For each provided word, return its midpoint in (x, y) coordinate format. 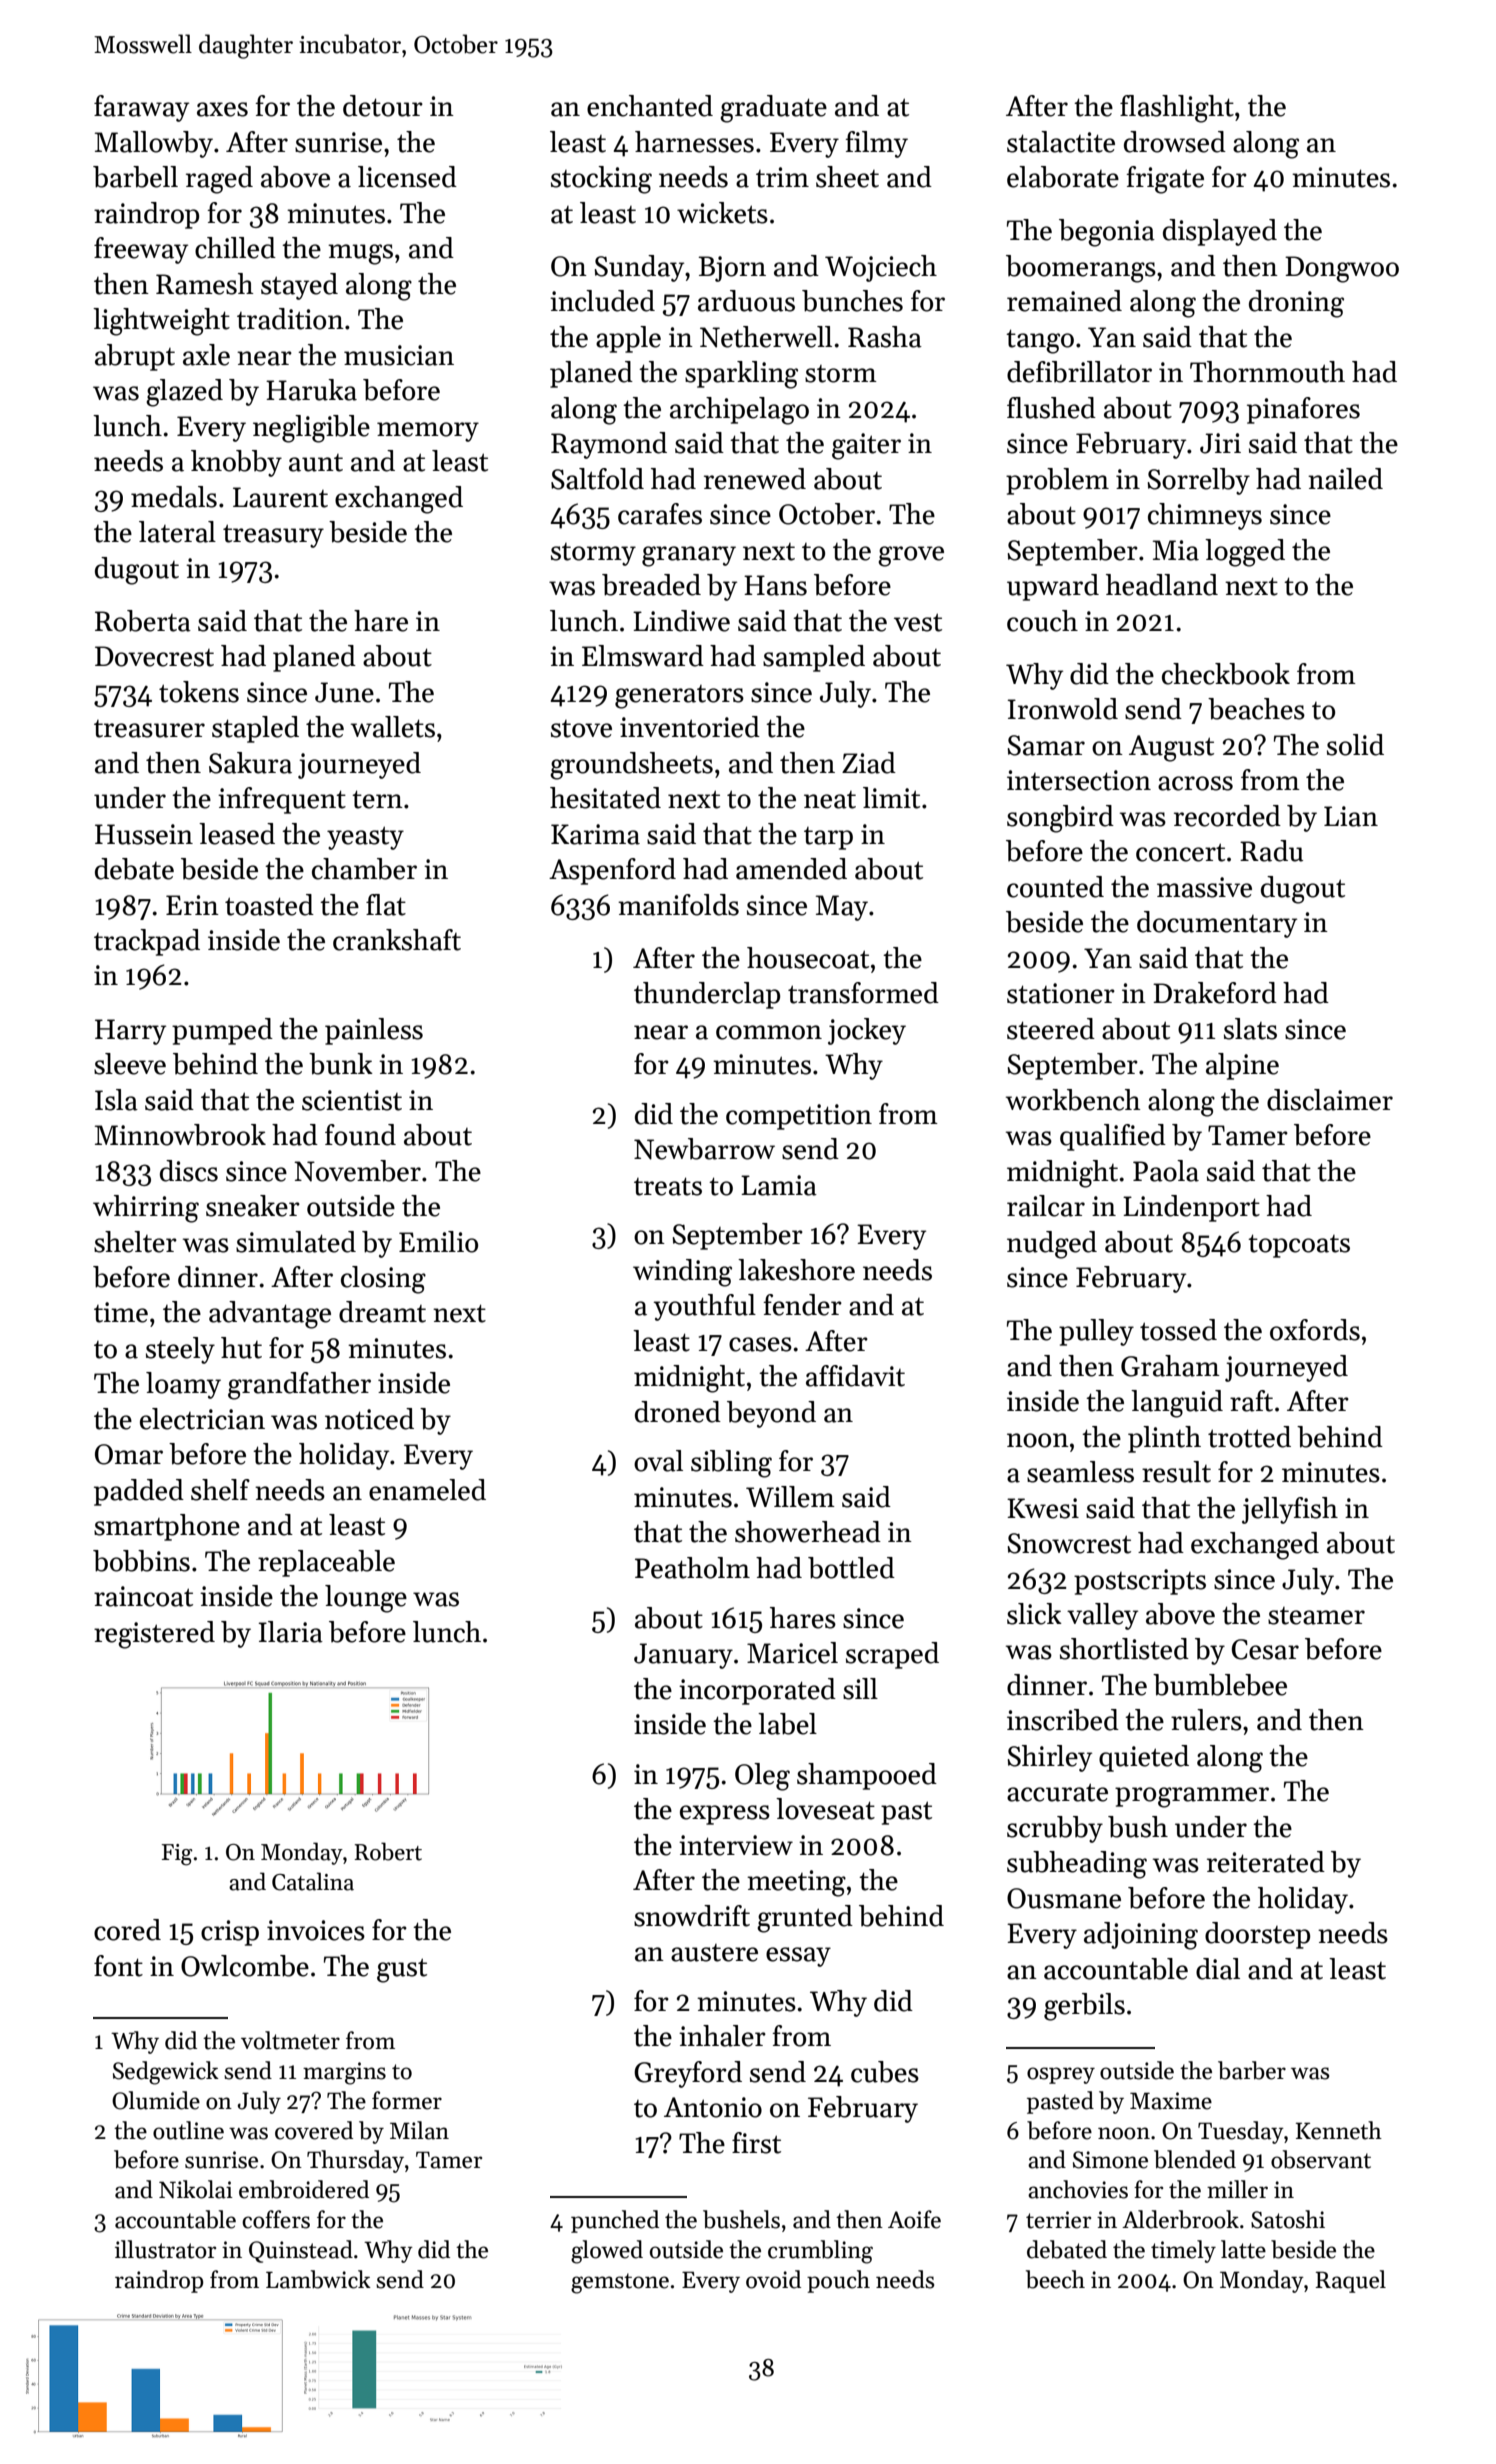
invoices (316, 1930)
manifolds (678, 905)
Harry (130, 1032)
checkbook (1226, 674)
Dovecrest (154, 656)
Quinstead (301, 2251)
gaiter (866, 446)
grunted (805, 1919)
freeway (141, 250)
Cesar (1265, 1649)
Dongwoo (1342, 269)
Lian (1351, 816)
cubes (885, 2072)
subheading (1077, 1865)
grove (911, 556)
